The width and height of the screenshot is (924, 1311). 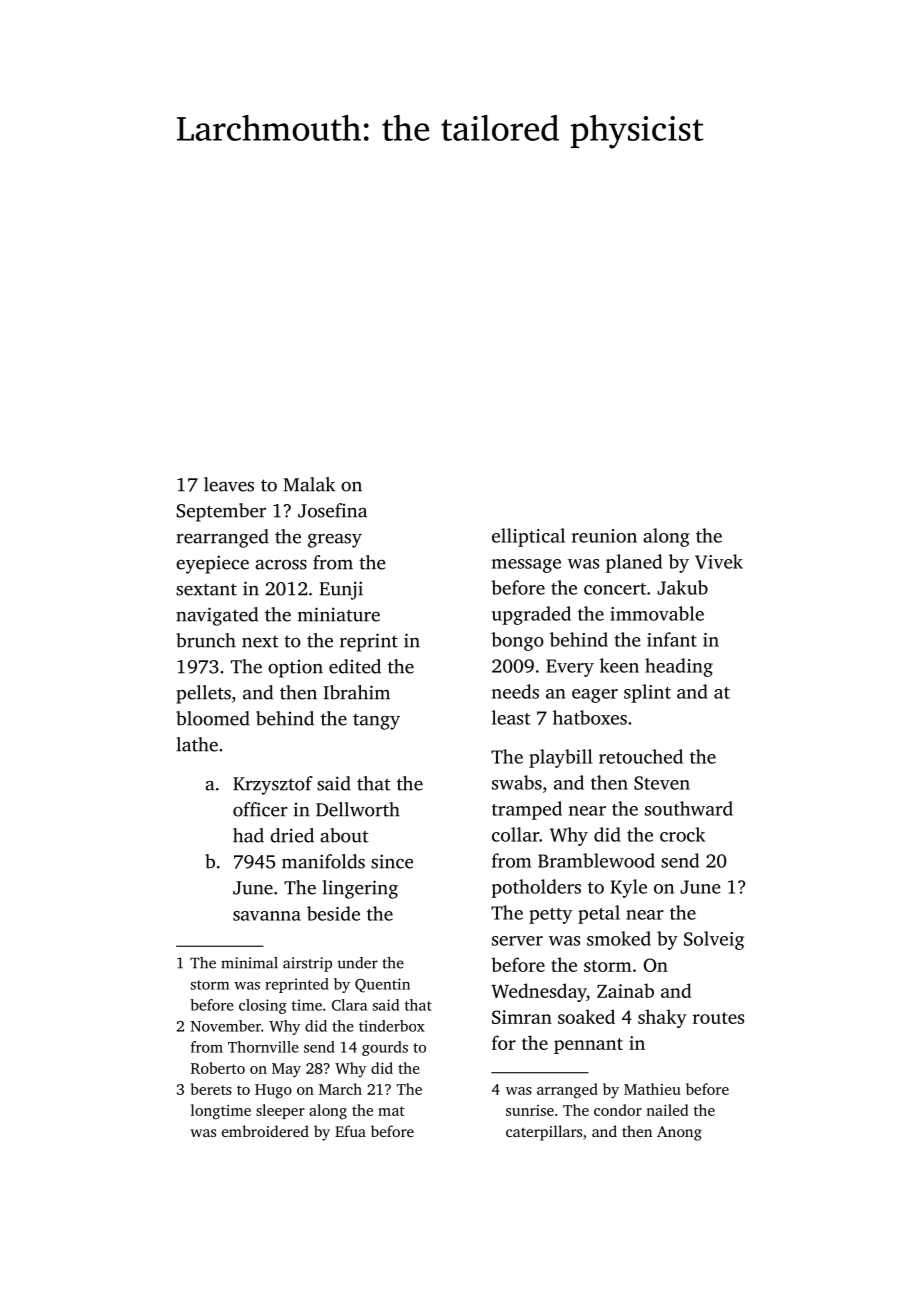 What do you see at coordinates (634, 563) in the screenshot?
I see `planed` at bounding box center [634, 563].
